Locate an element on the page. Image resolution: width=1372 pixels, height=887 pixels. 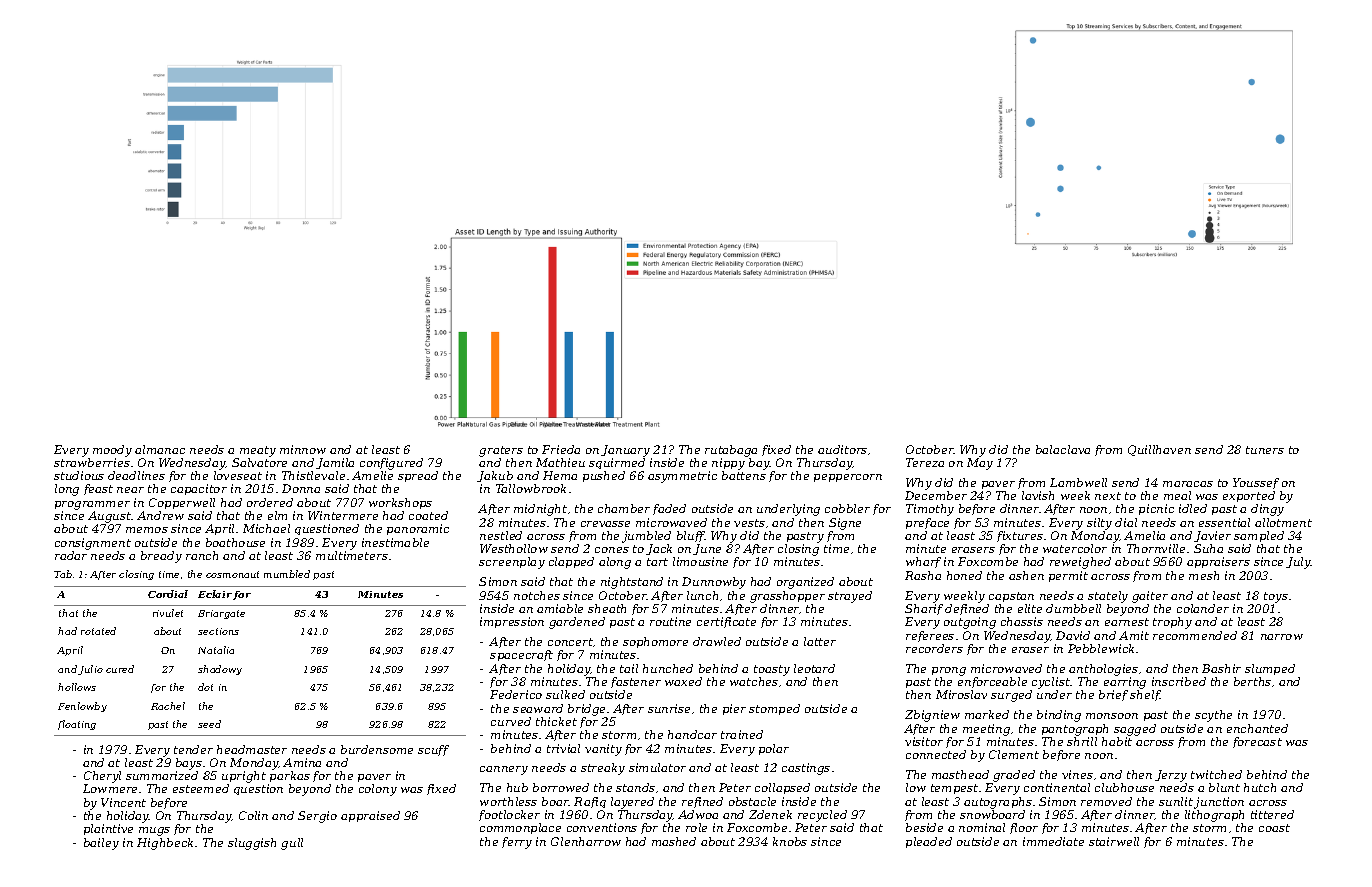
workshops is located at coordinates (400, 503).
